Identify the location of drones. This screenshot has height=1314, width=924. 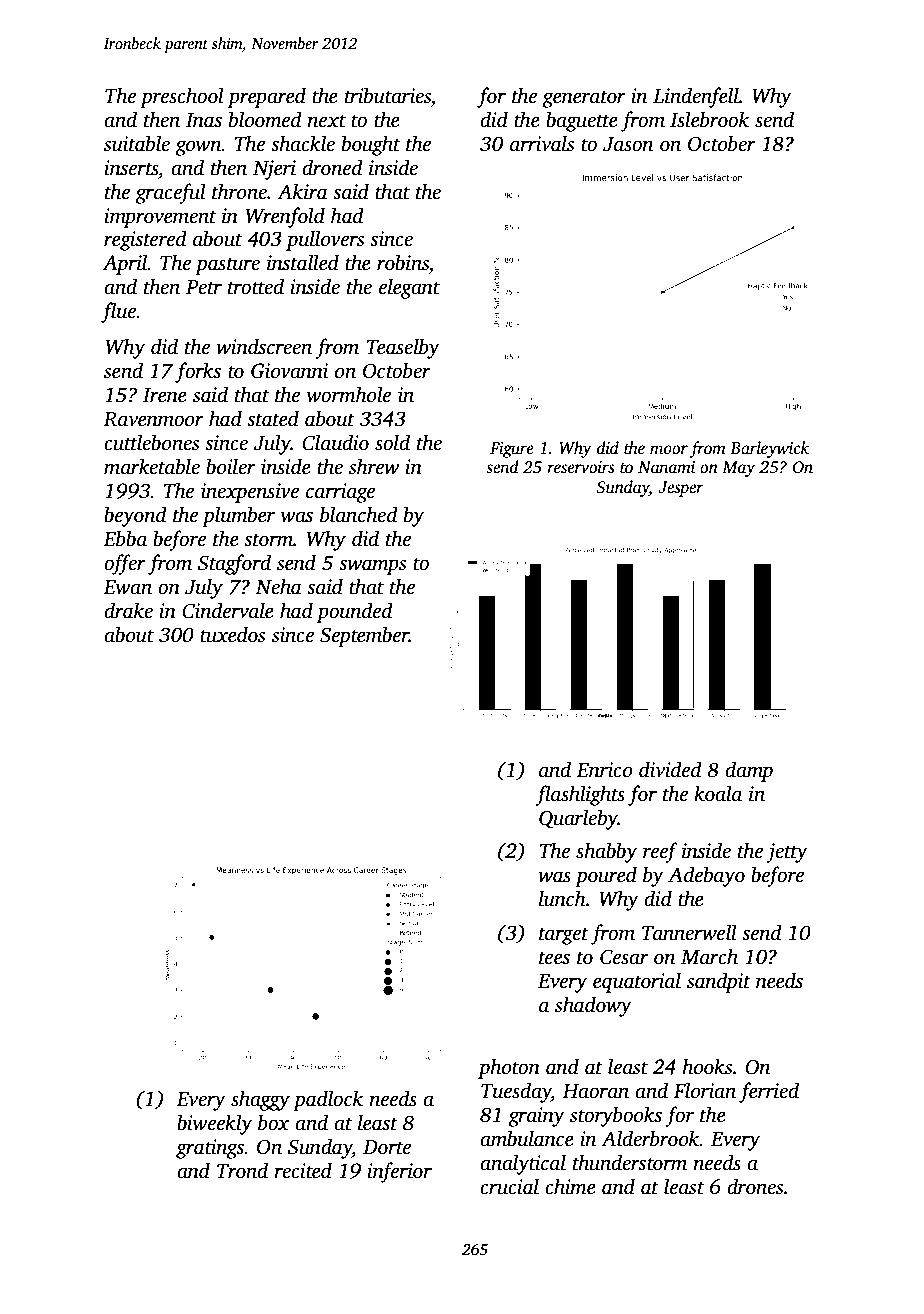
(755, 1186).
